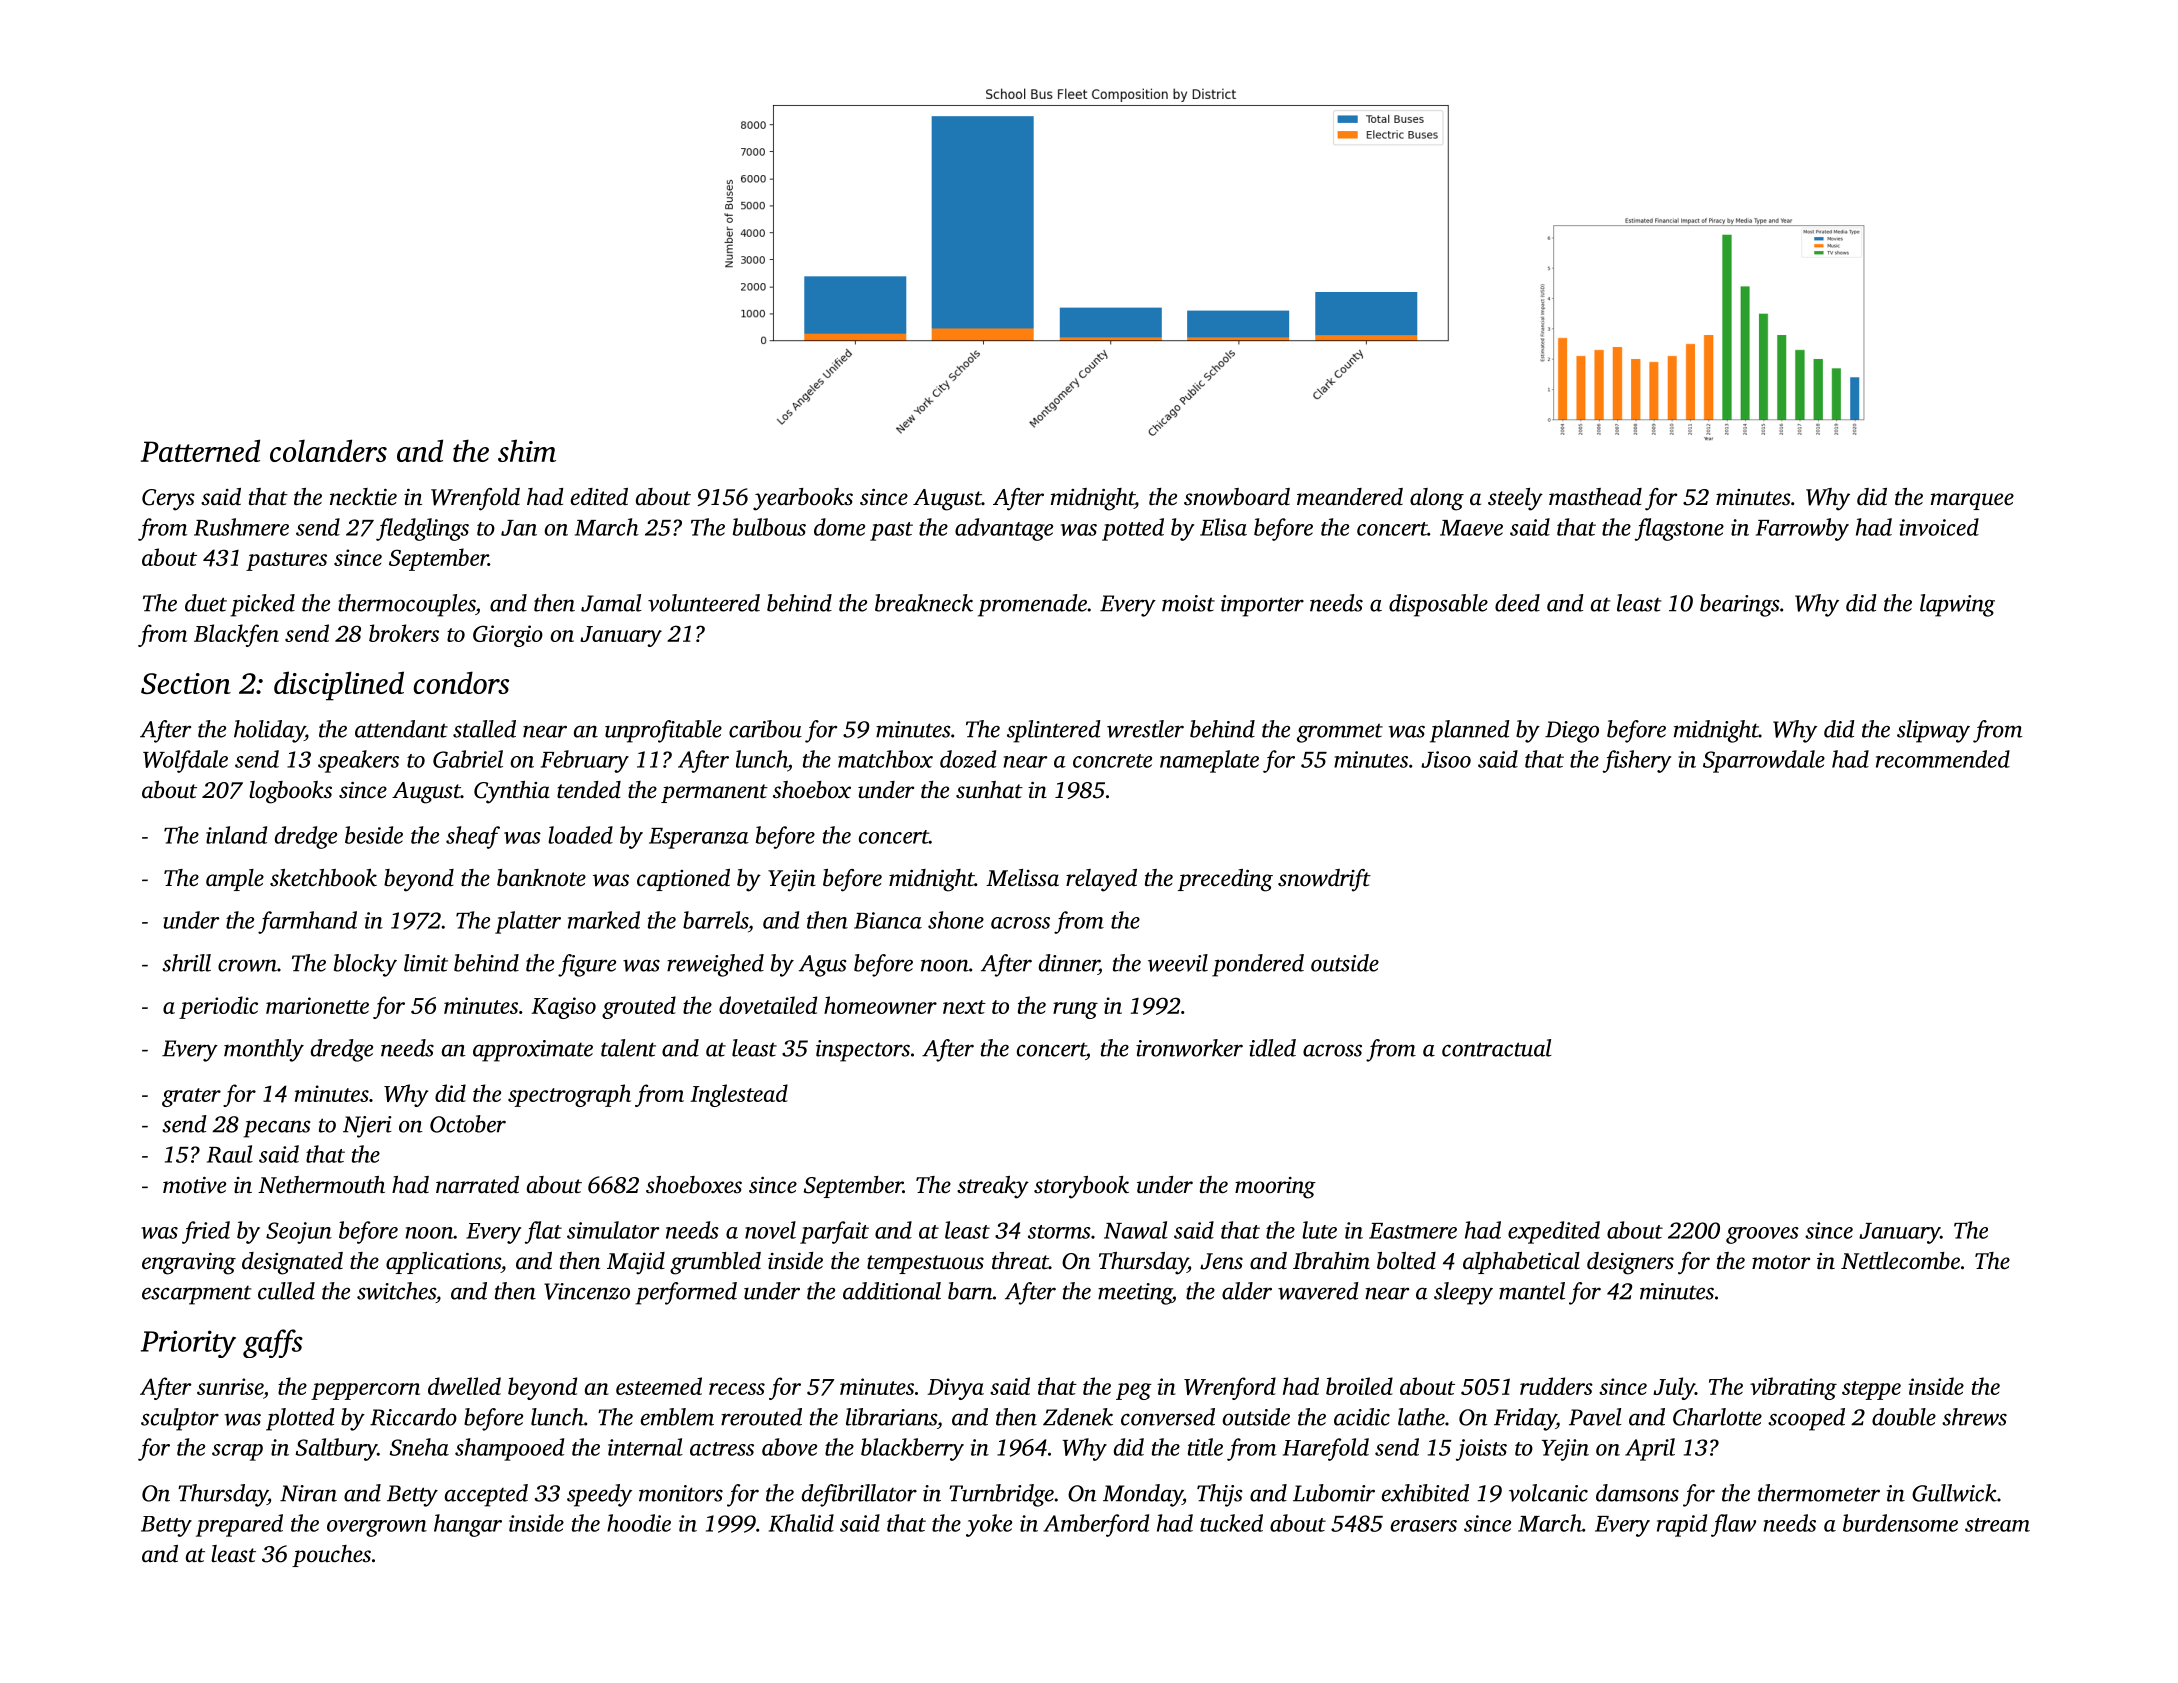 The width and height of the screenshot is (2178, 1683). What do you see at coordinates (1497, 1048) in the screenshot?
I see `contractual` at bounding box center [1497, 1048].
